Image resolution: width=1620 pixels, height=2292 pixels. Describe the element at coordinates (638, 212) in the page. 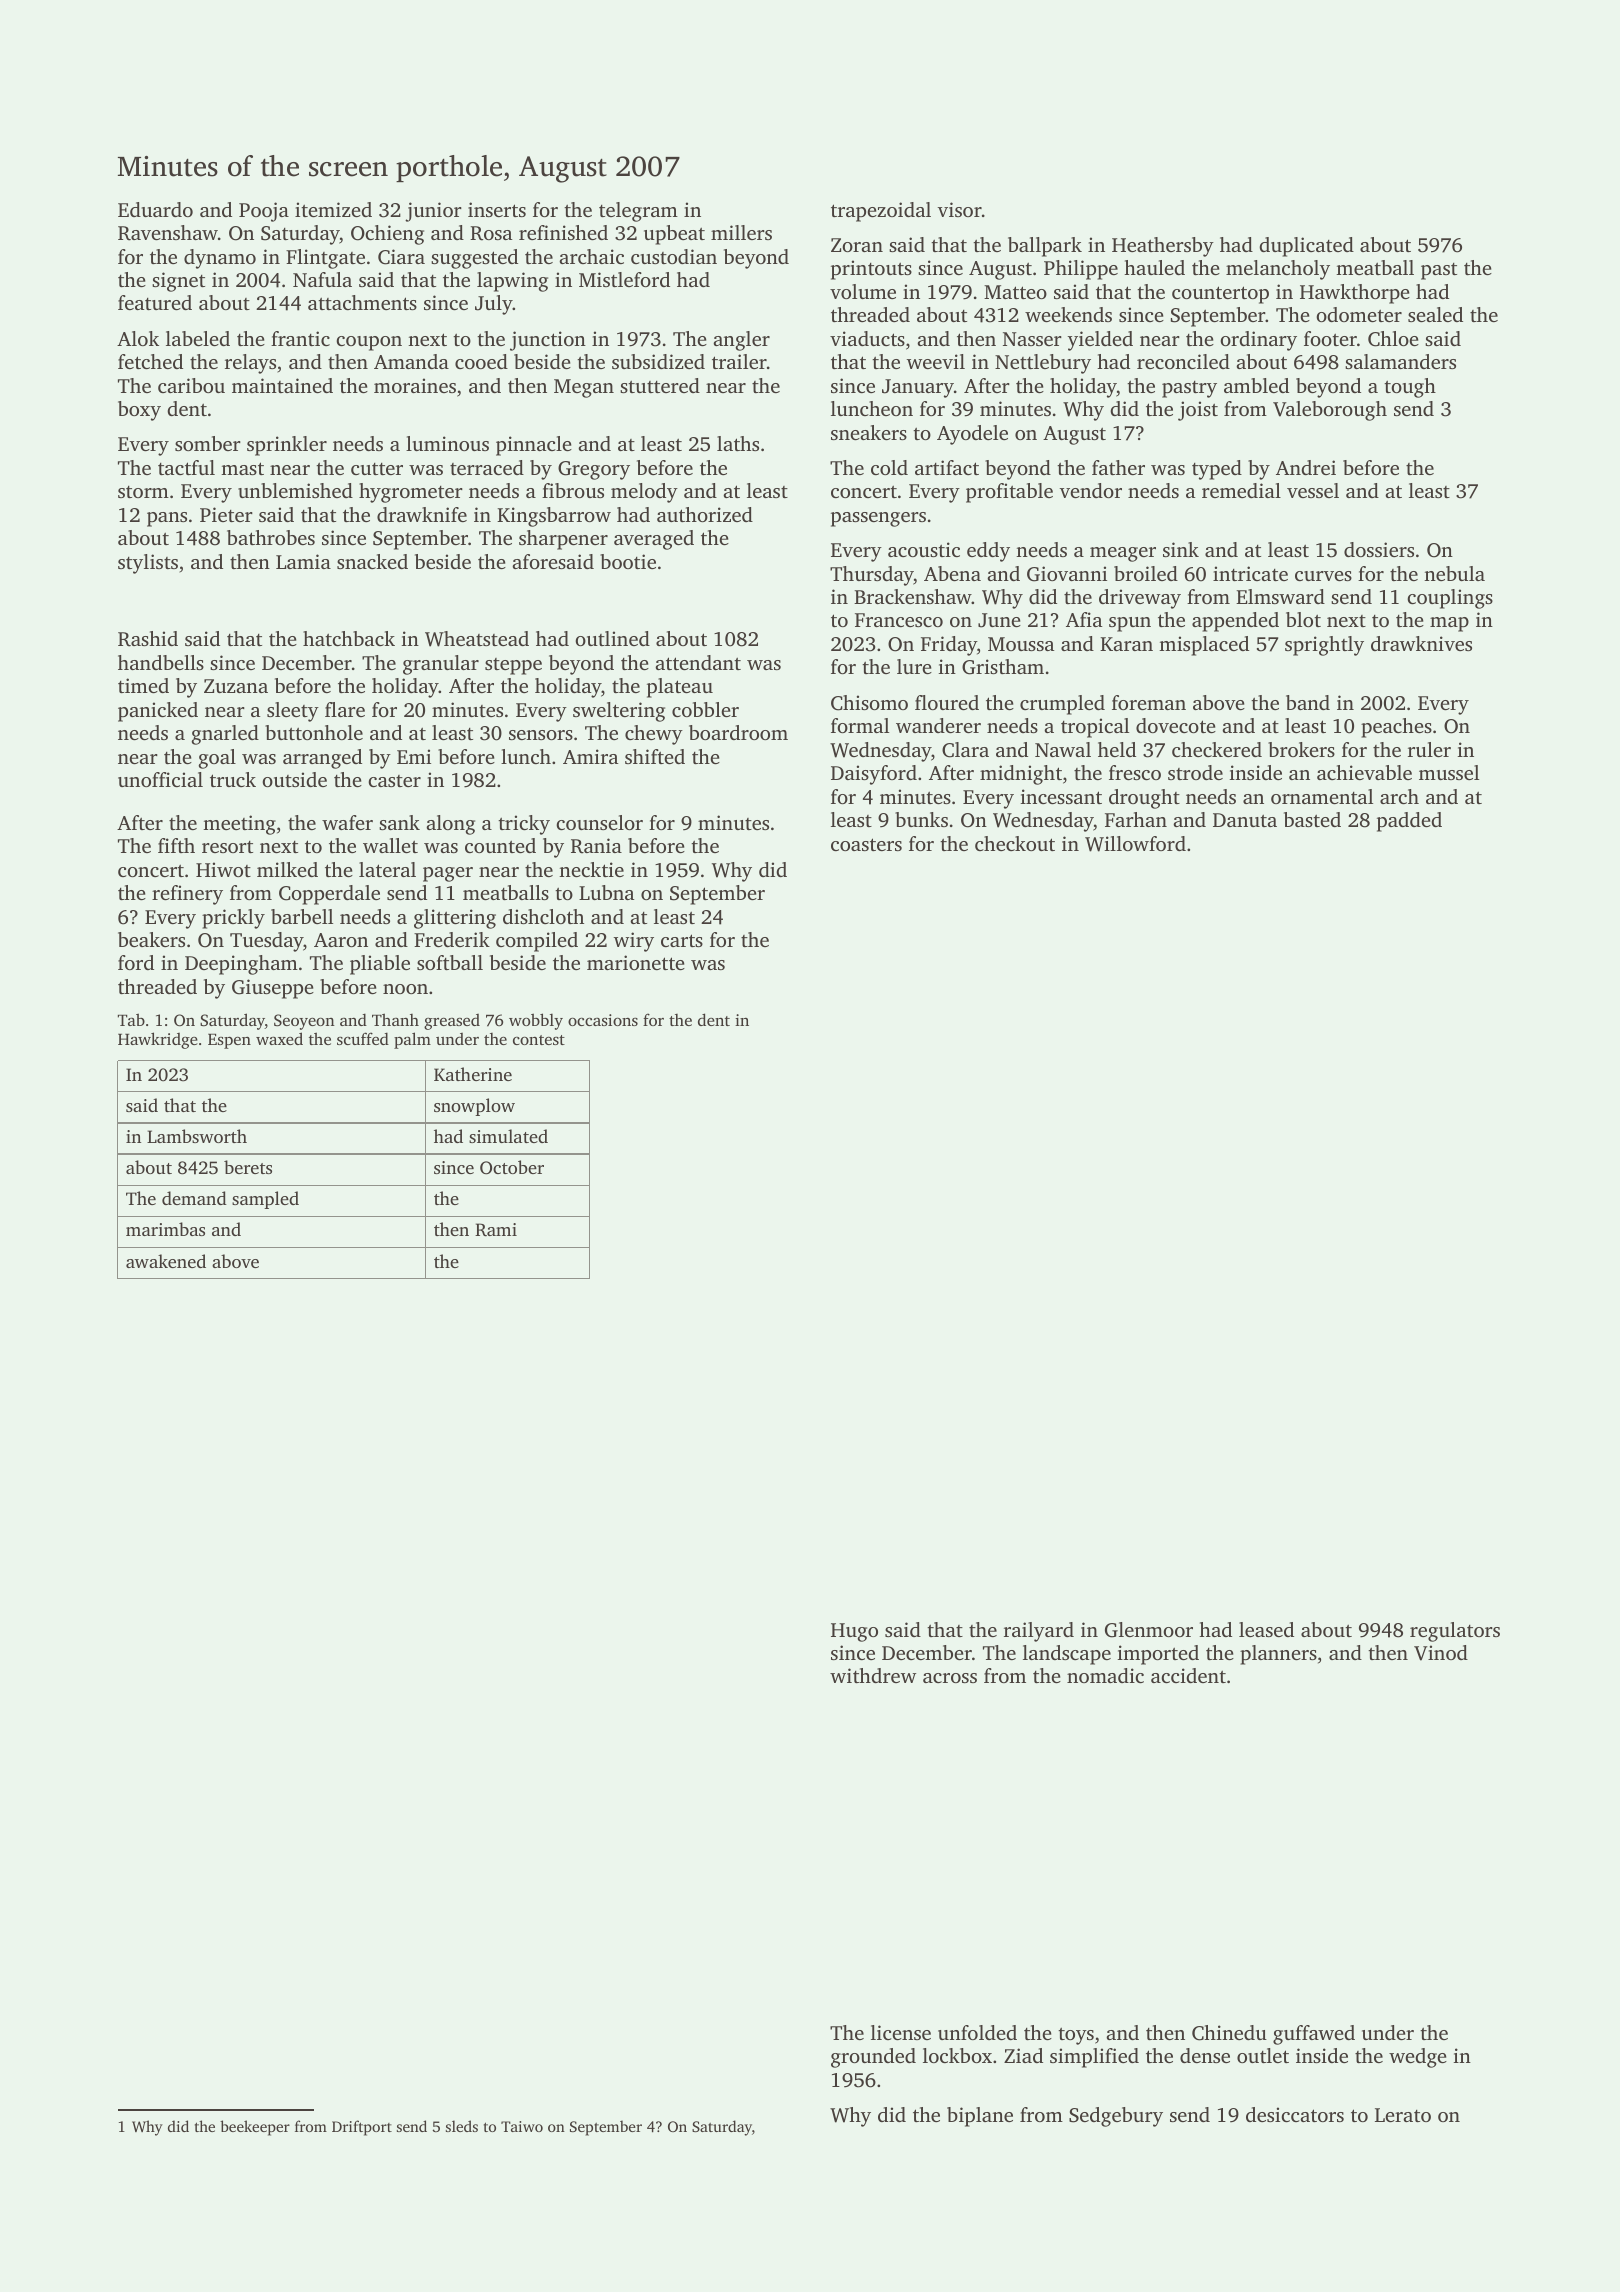

I see `telegram` at that location.
